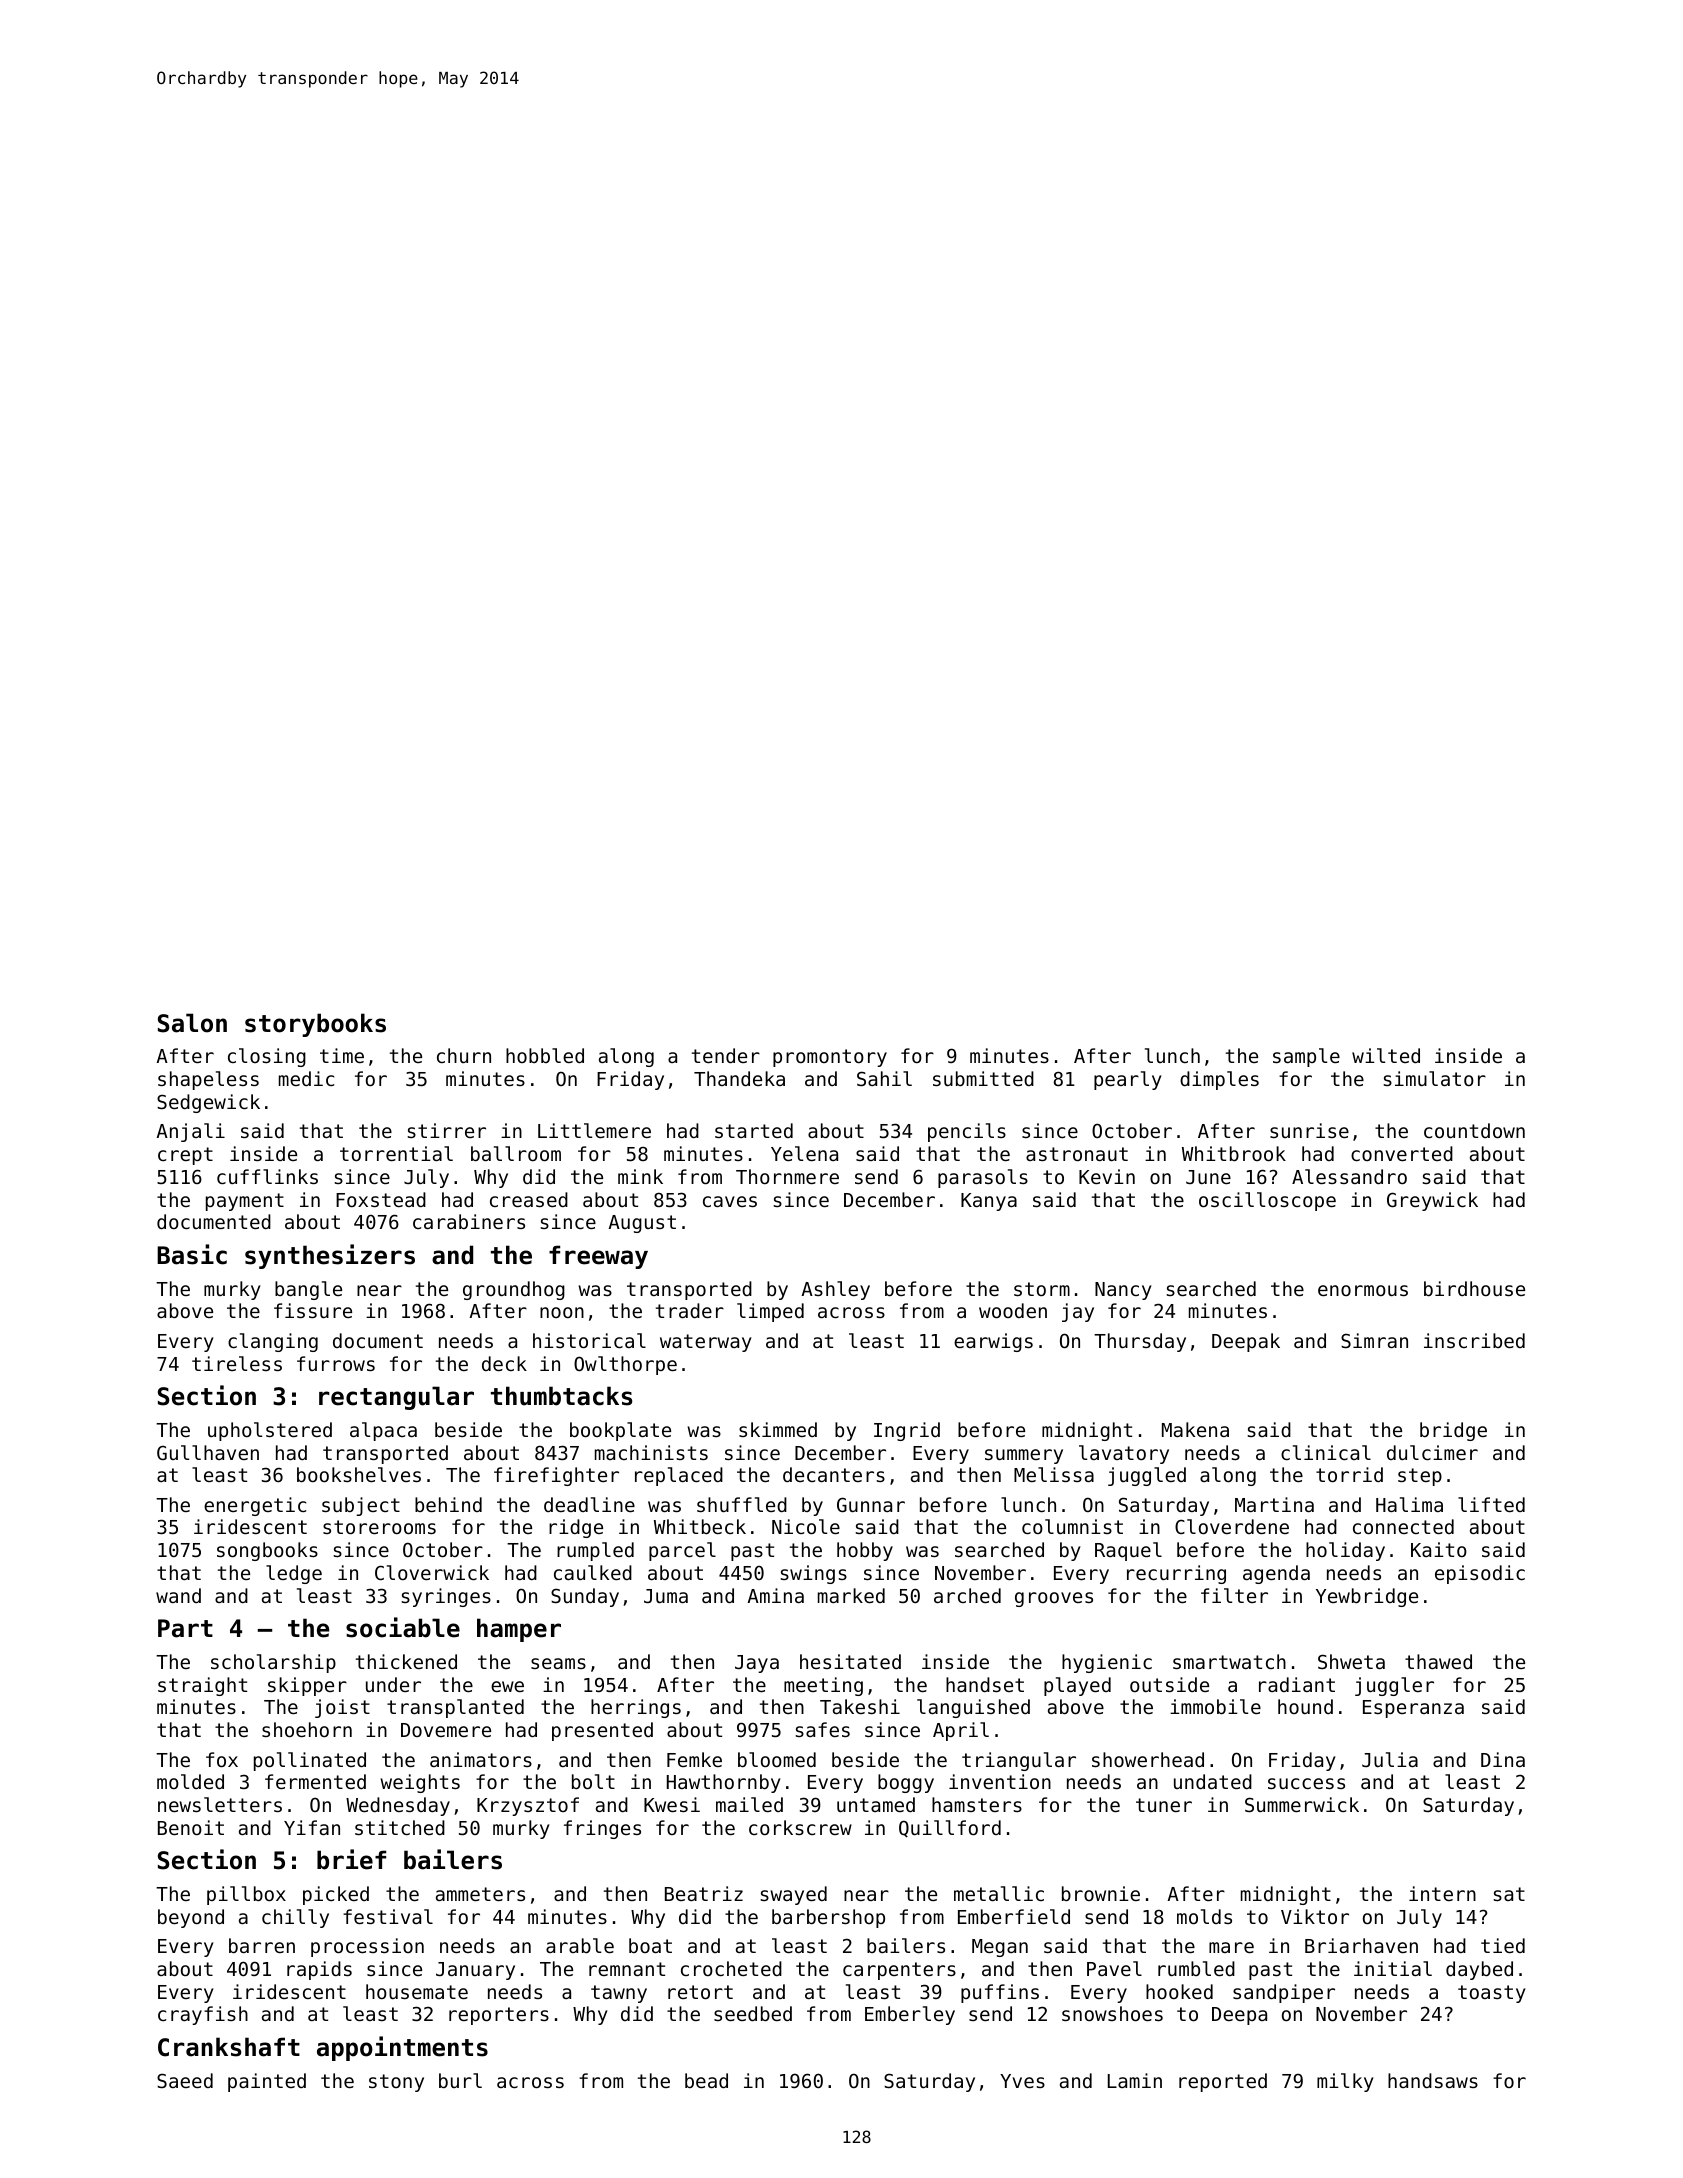  What do you see at coordinates (1386, 1055) in the document?
I see `wilted` at bounding box center [1386, 1055].
